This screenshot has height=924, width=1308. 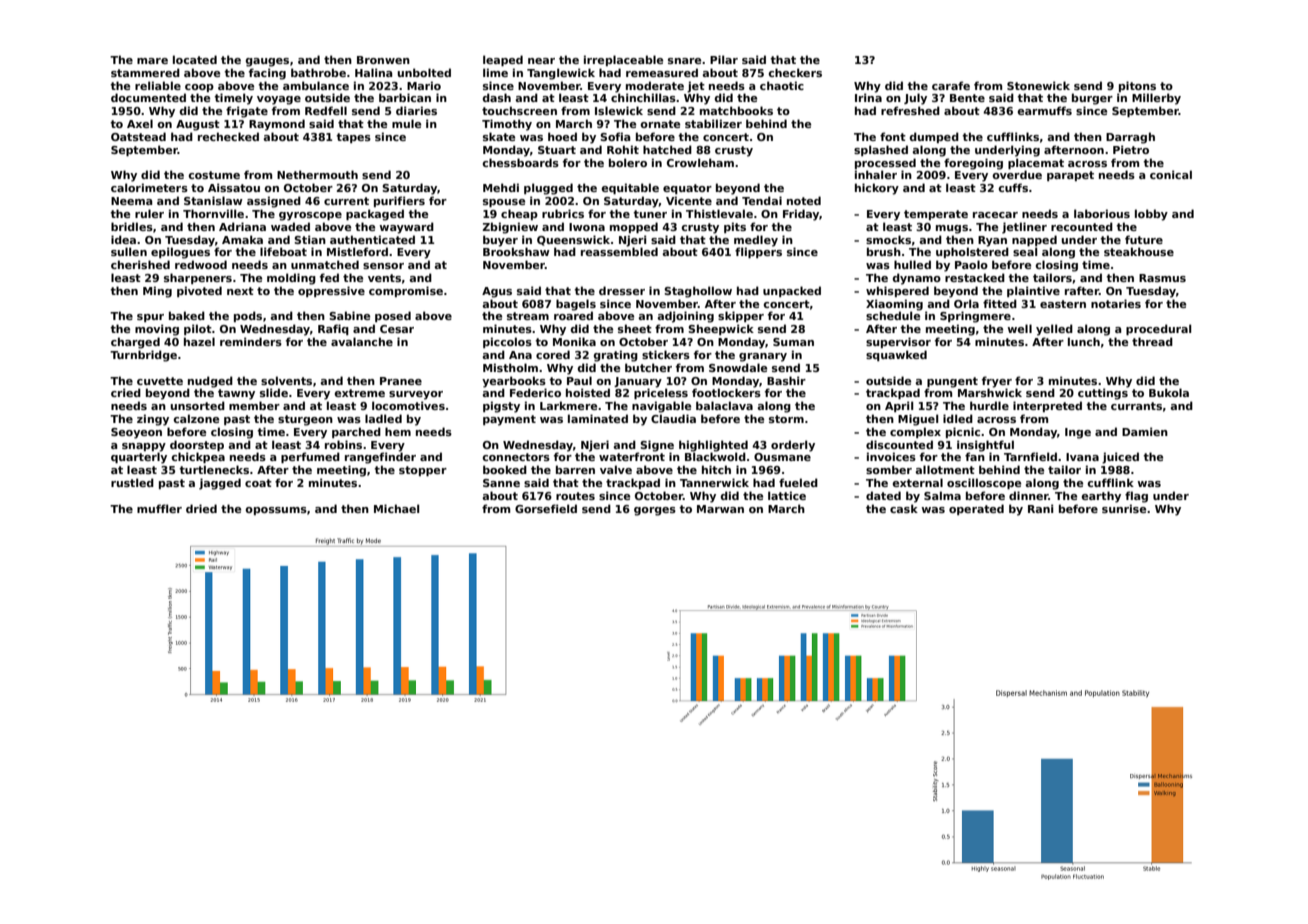 I want to click on compromise, so click(x=406, y=291).
